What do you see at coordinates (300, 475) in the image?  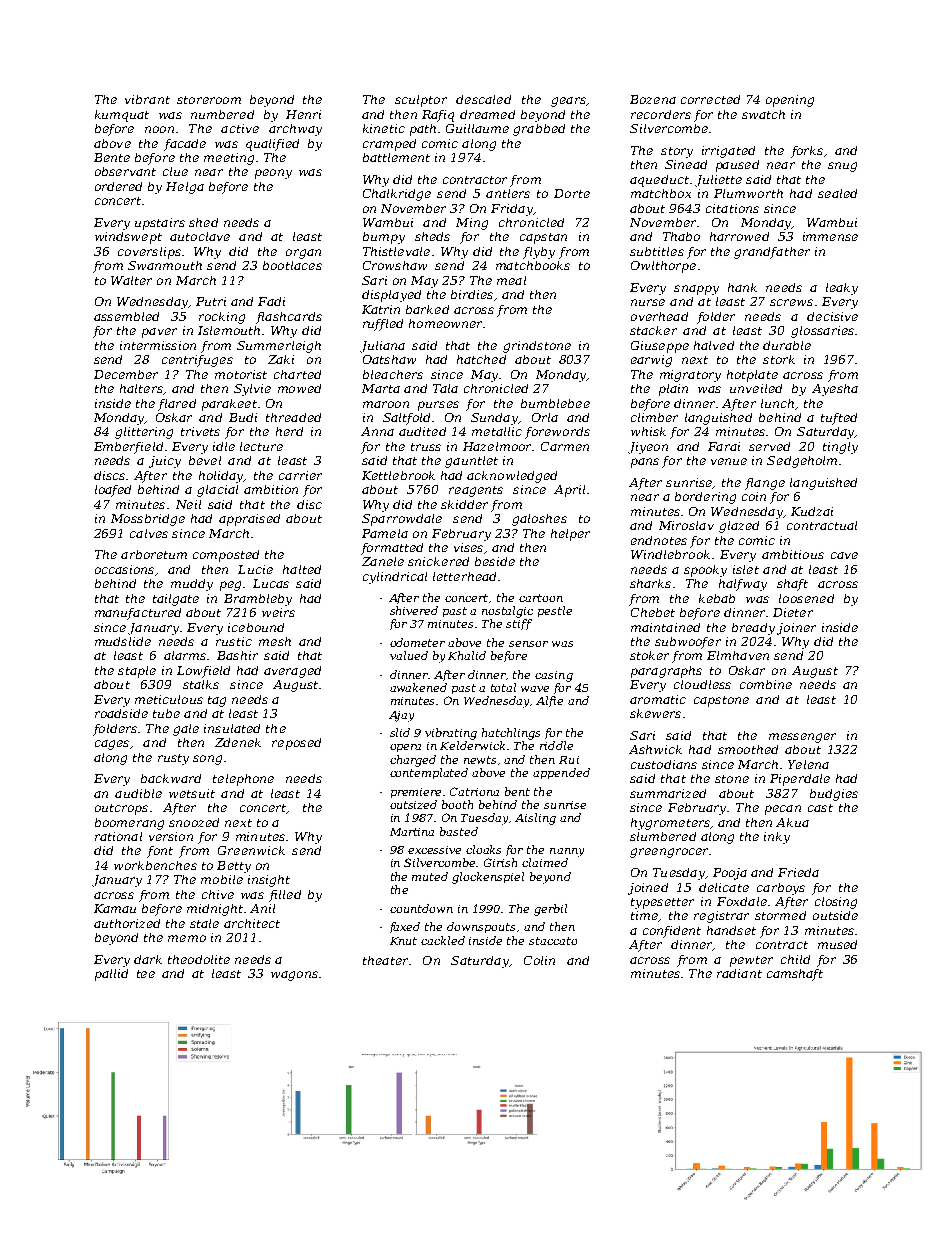 I see `carrier` at bounding box center [300, 475].
